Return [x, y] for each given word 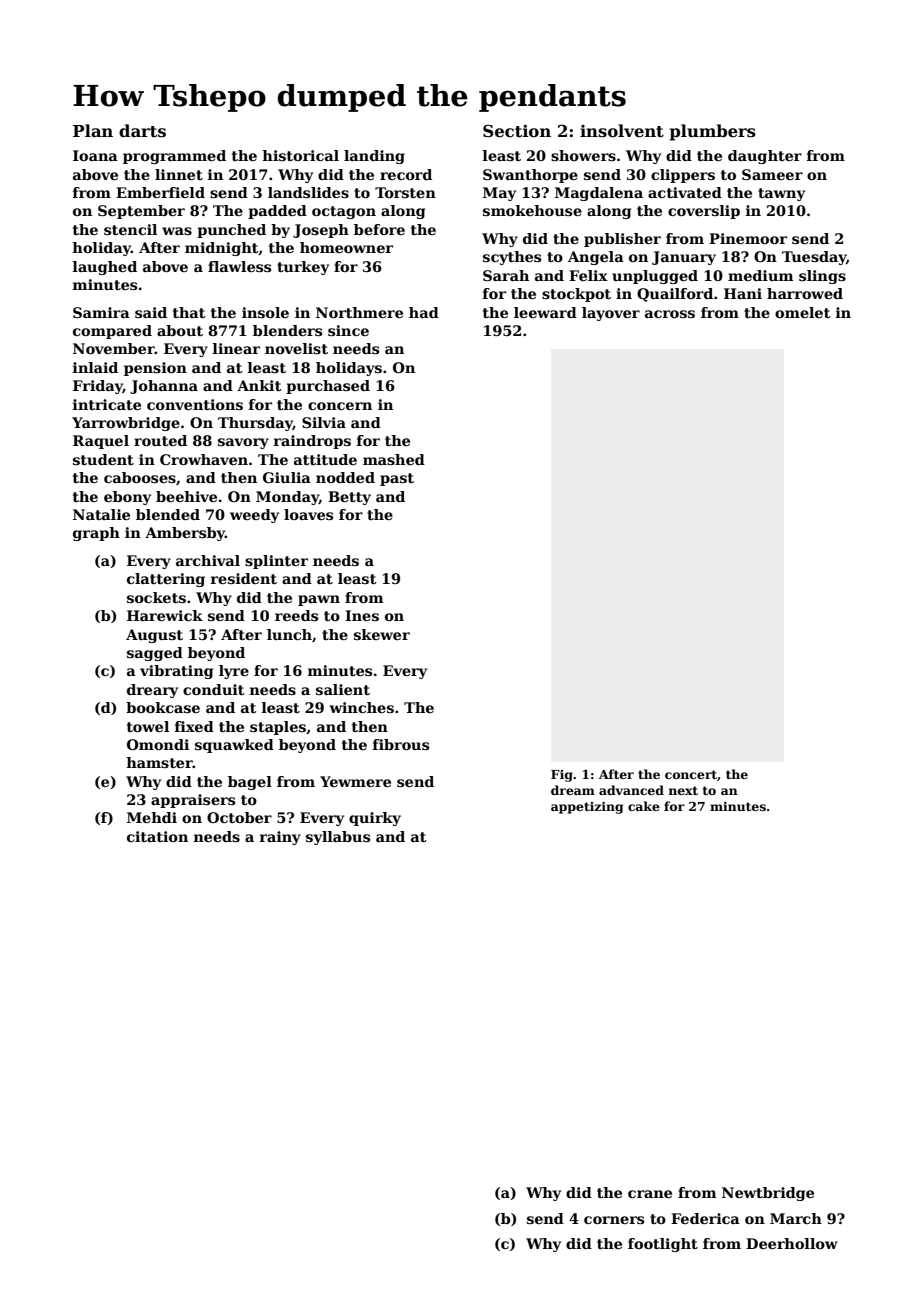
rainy [280, 838]
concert [691, 774]
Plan [93, 130]
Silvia [324, 422]
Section [517, 131]
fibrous [401, 744]
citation [157, 836]
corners [614, 1220]
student [103, 459]
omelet [803, 312]
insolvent [622, 131]
